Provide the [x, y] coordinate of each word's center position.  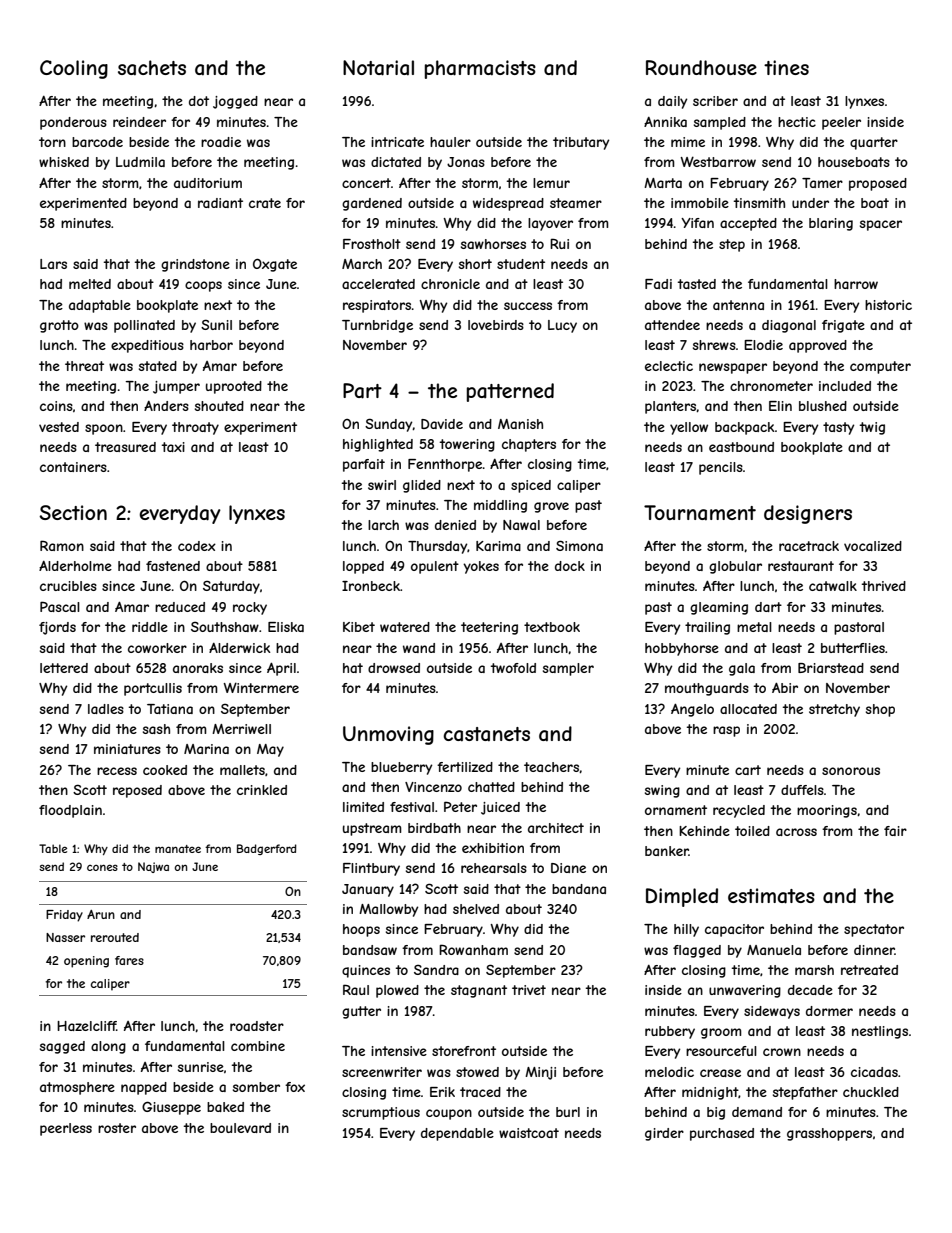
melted [90, 284]
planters [671, 407]
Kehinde [704, 831]
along [108, 1047]
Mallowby [388, 910]
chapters [529, 445]
